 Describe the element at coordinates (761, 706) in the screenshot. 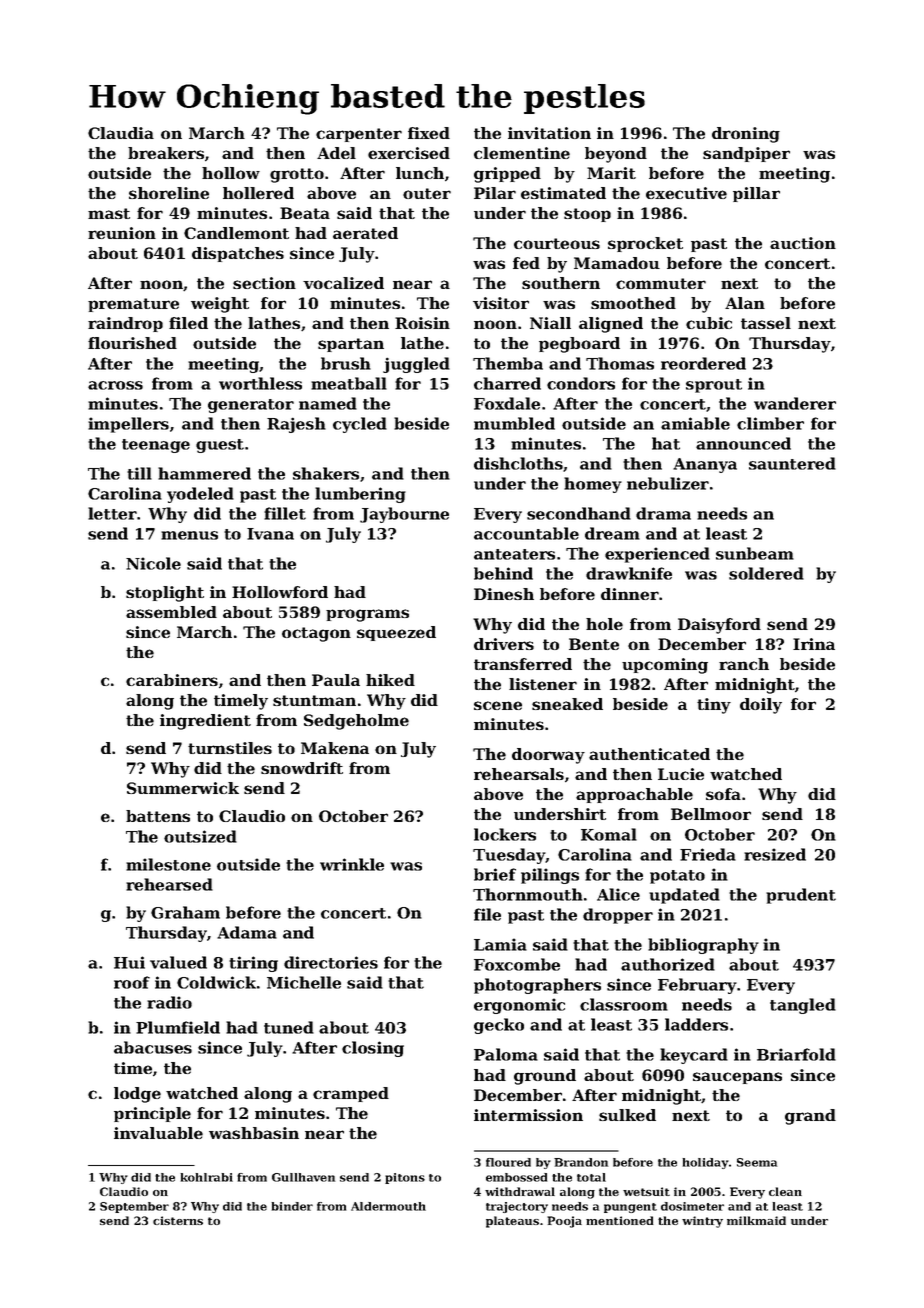

I see `doily` at that location.
